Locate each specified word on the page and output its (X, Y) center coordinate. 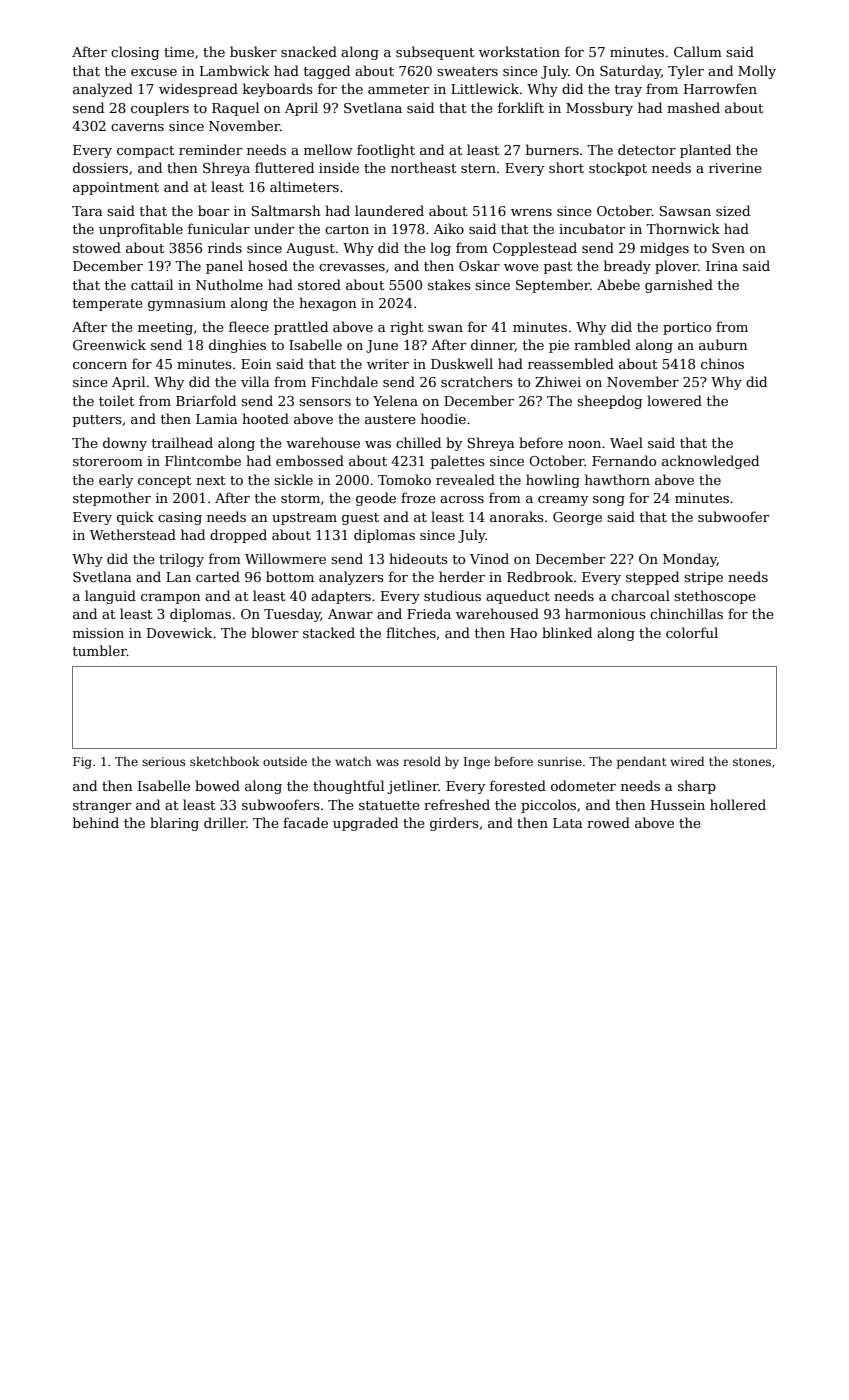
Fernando (624, 460)
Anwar (350, 614)
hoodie (443, 418)
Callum (698, 51)
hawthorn (617, 479)
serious (164, 761)
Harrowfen (720, 88)
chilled (418, 442)
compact (145, 152)
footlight (386, 151)
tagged (327, 72)
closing (135, 53)
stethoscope (715, 597)
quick (135, 518)
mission (98, 633)
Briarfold (206, 400)
